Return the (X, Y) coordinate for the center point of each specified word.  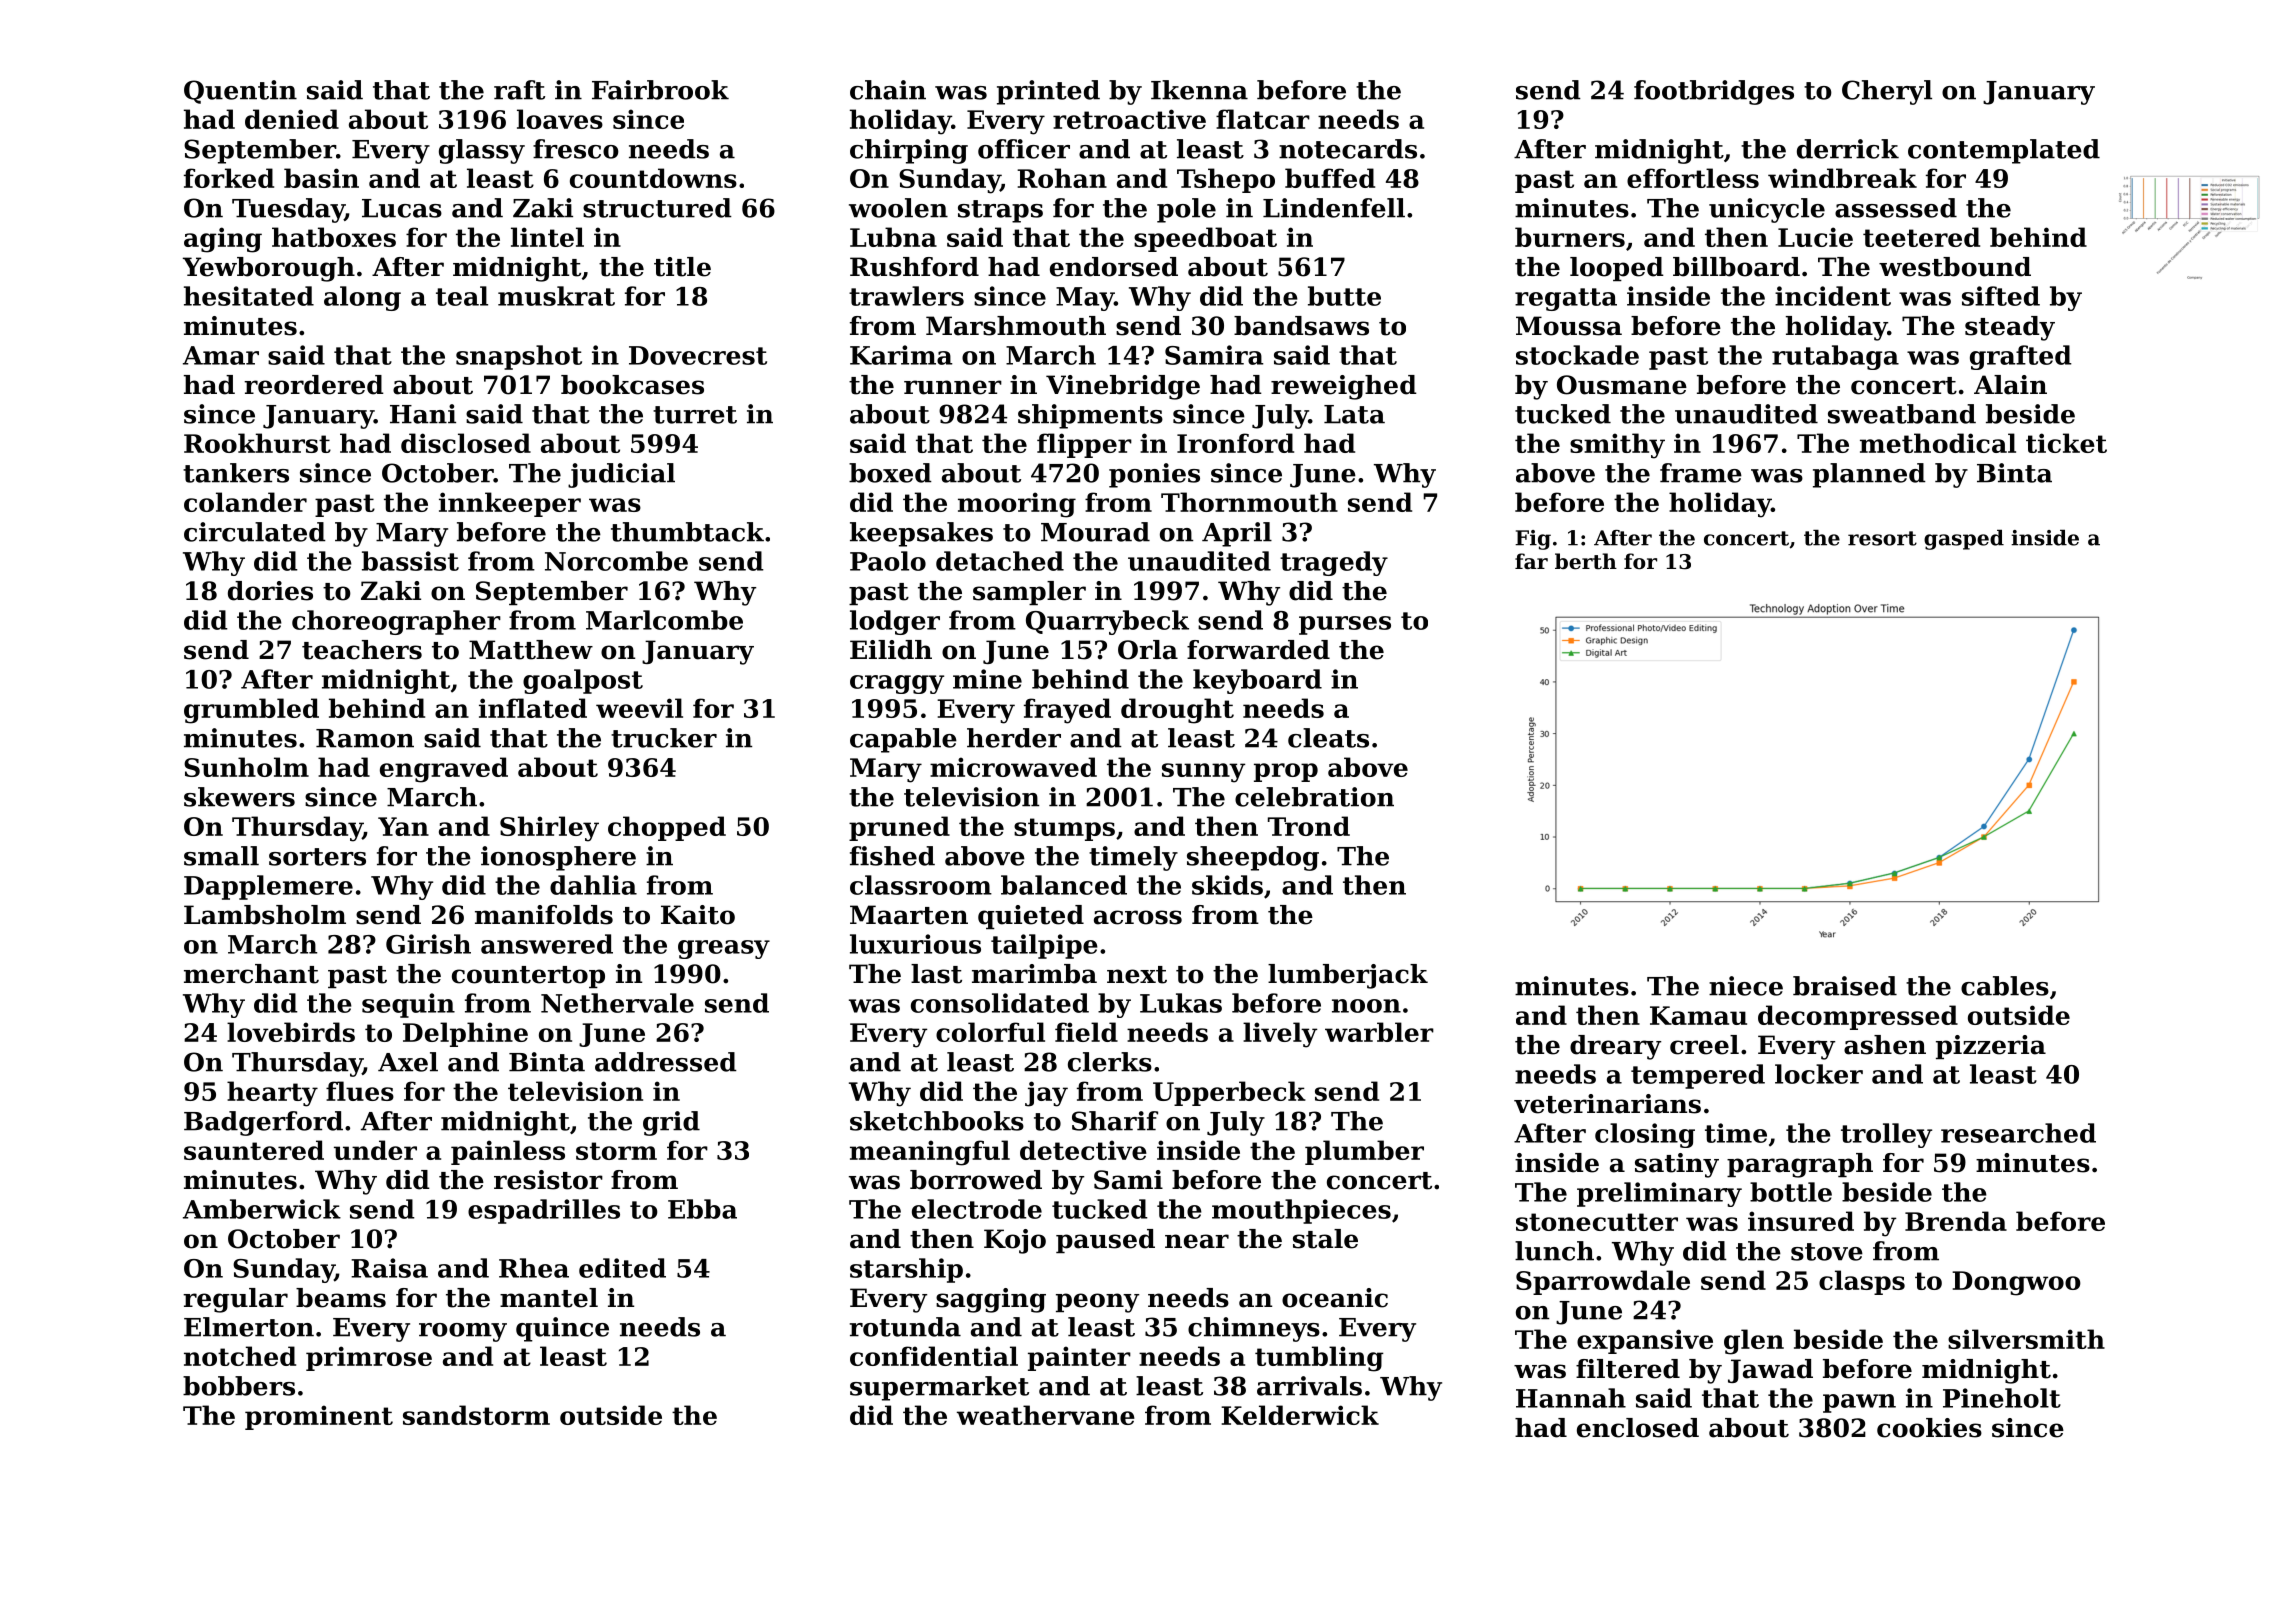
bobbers (239, 1386)
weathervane (1046, 1415)
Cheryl (1887, 92)
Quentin (240, 92)
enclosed (1638, 1428)
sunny (1203, 773)
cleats (1328, 738)
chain (888, 90)
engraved (444, 770)
